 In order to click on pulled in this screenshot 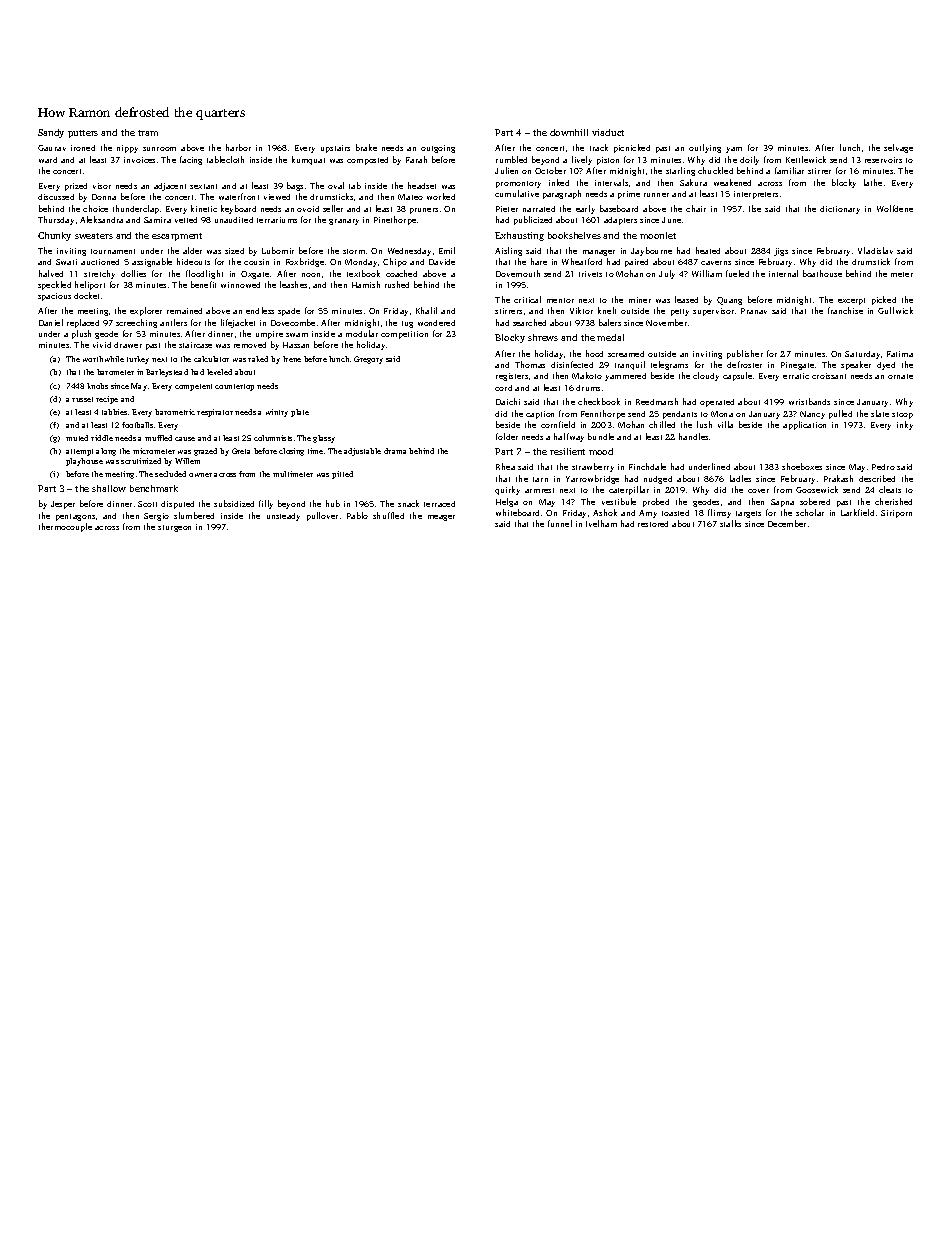, I will do `click(840, 414)`.
